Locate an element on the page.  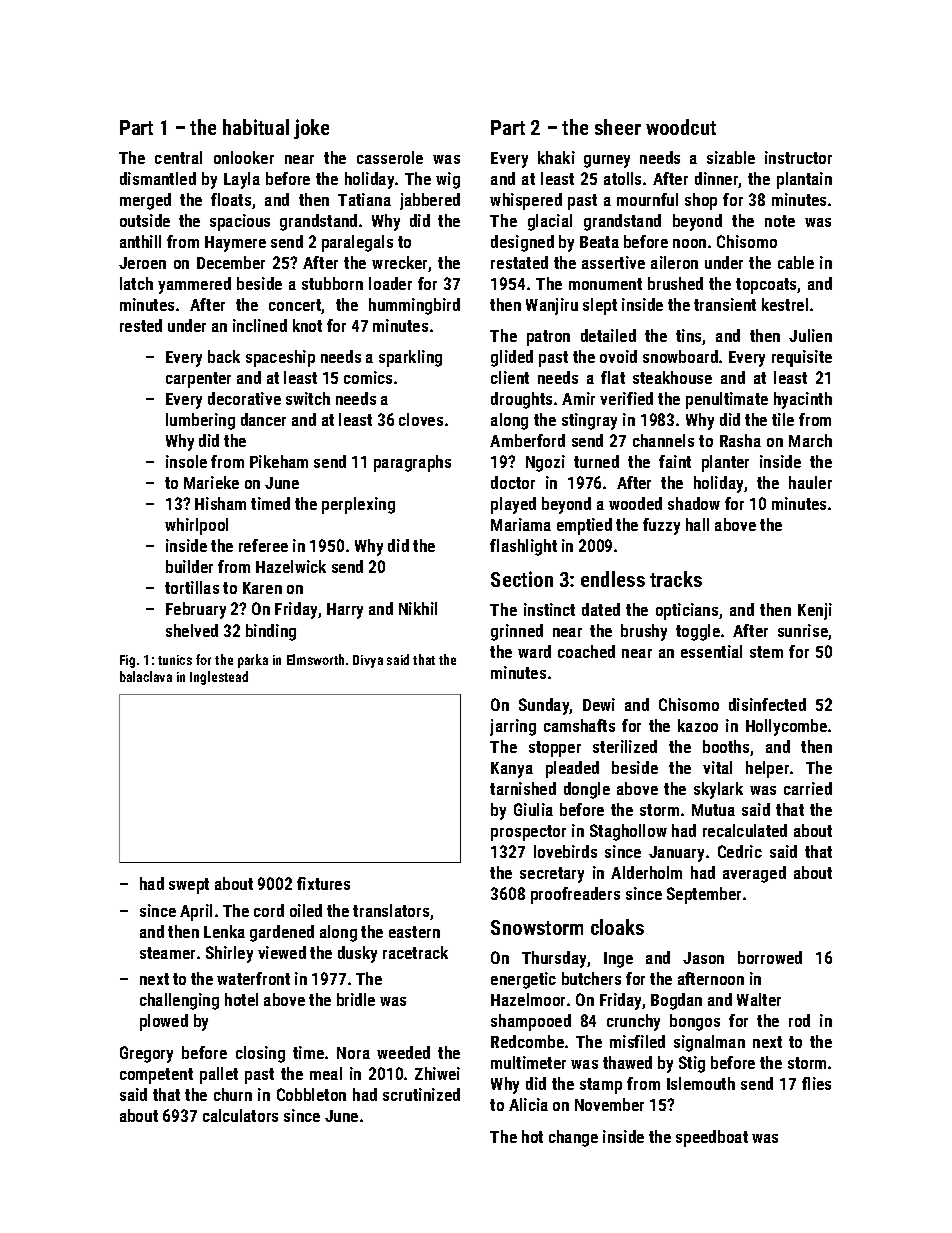
khaki is located at coordinates (556, 157).
